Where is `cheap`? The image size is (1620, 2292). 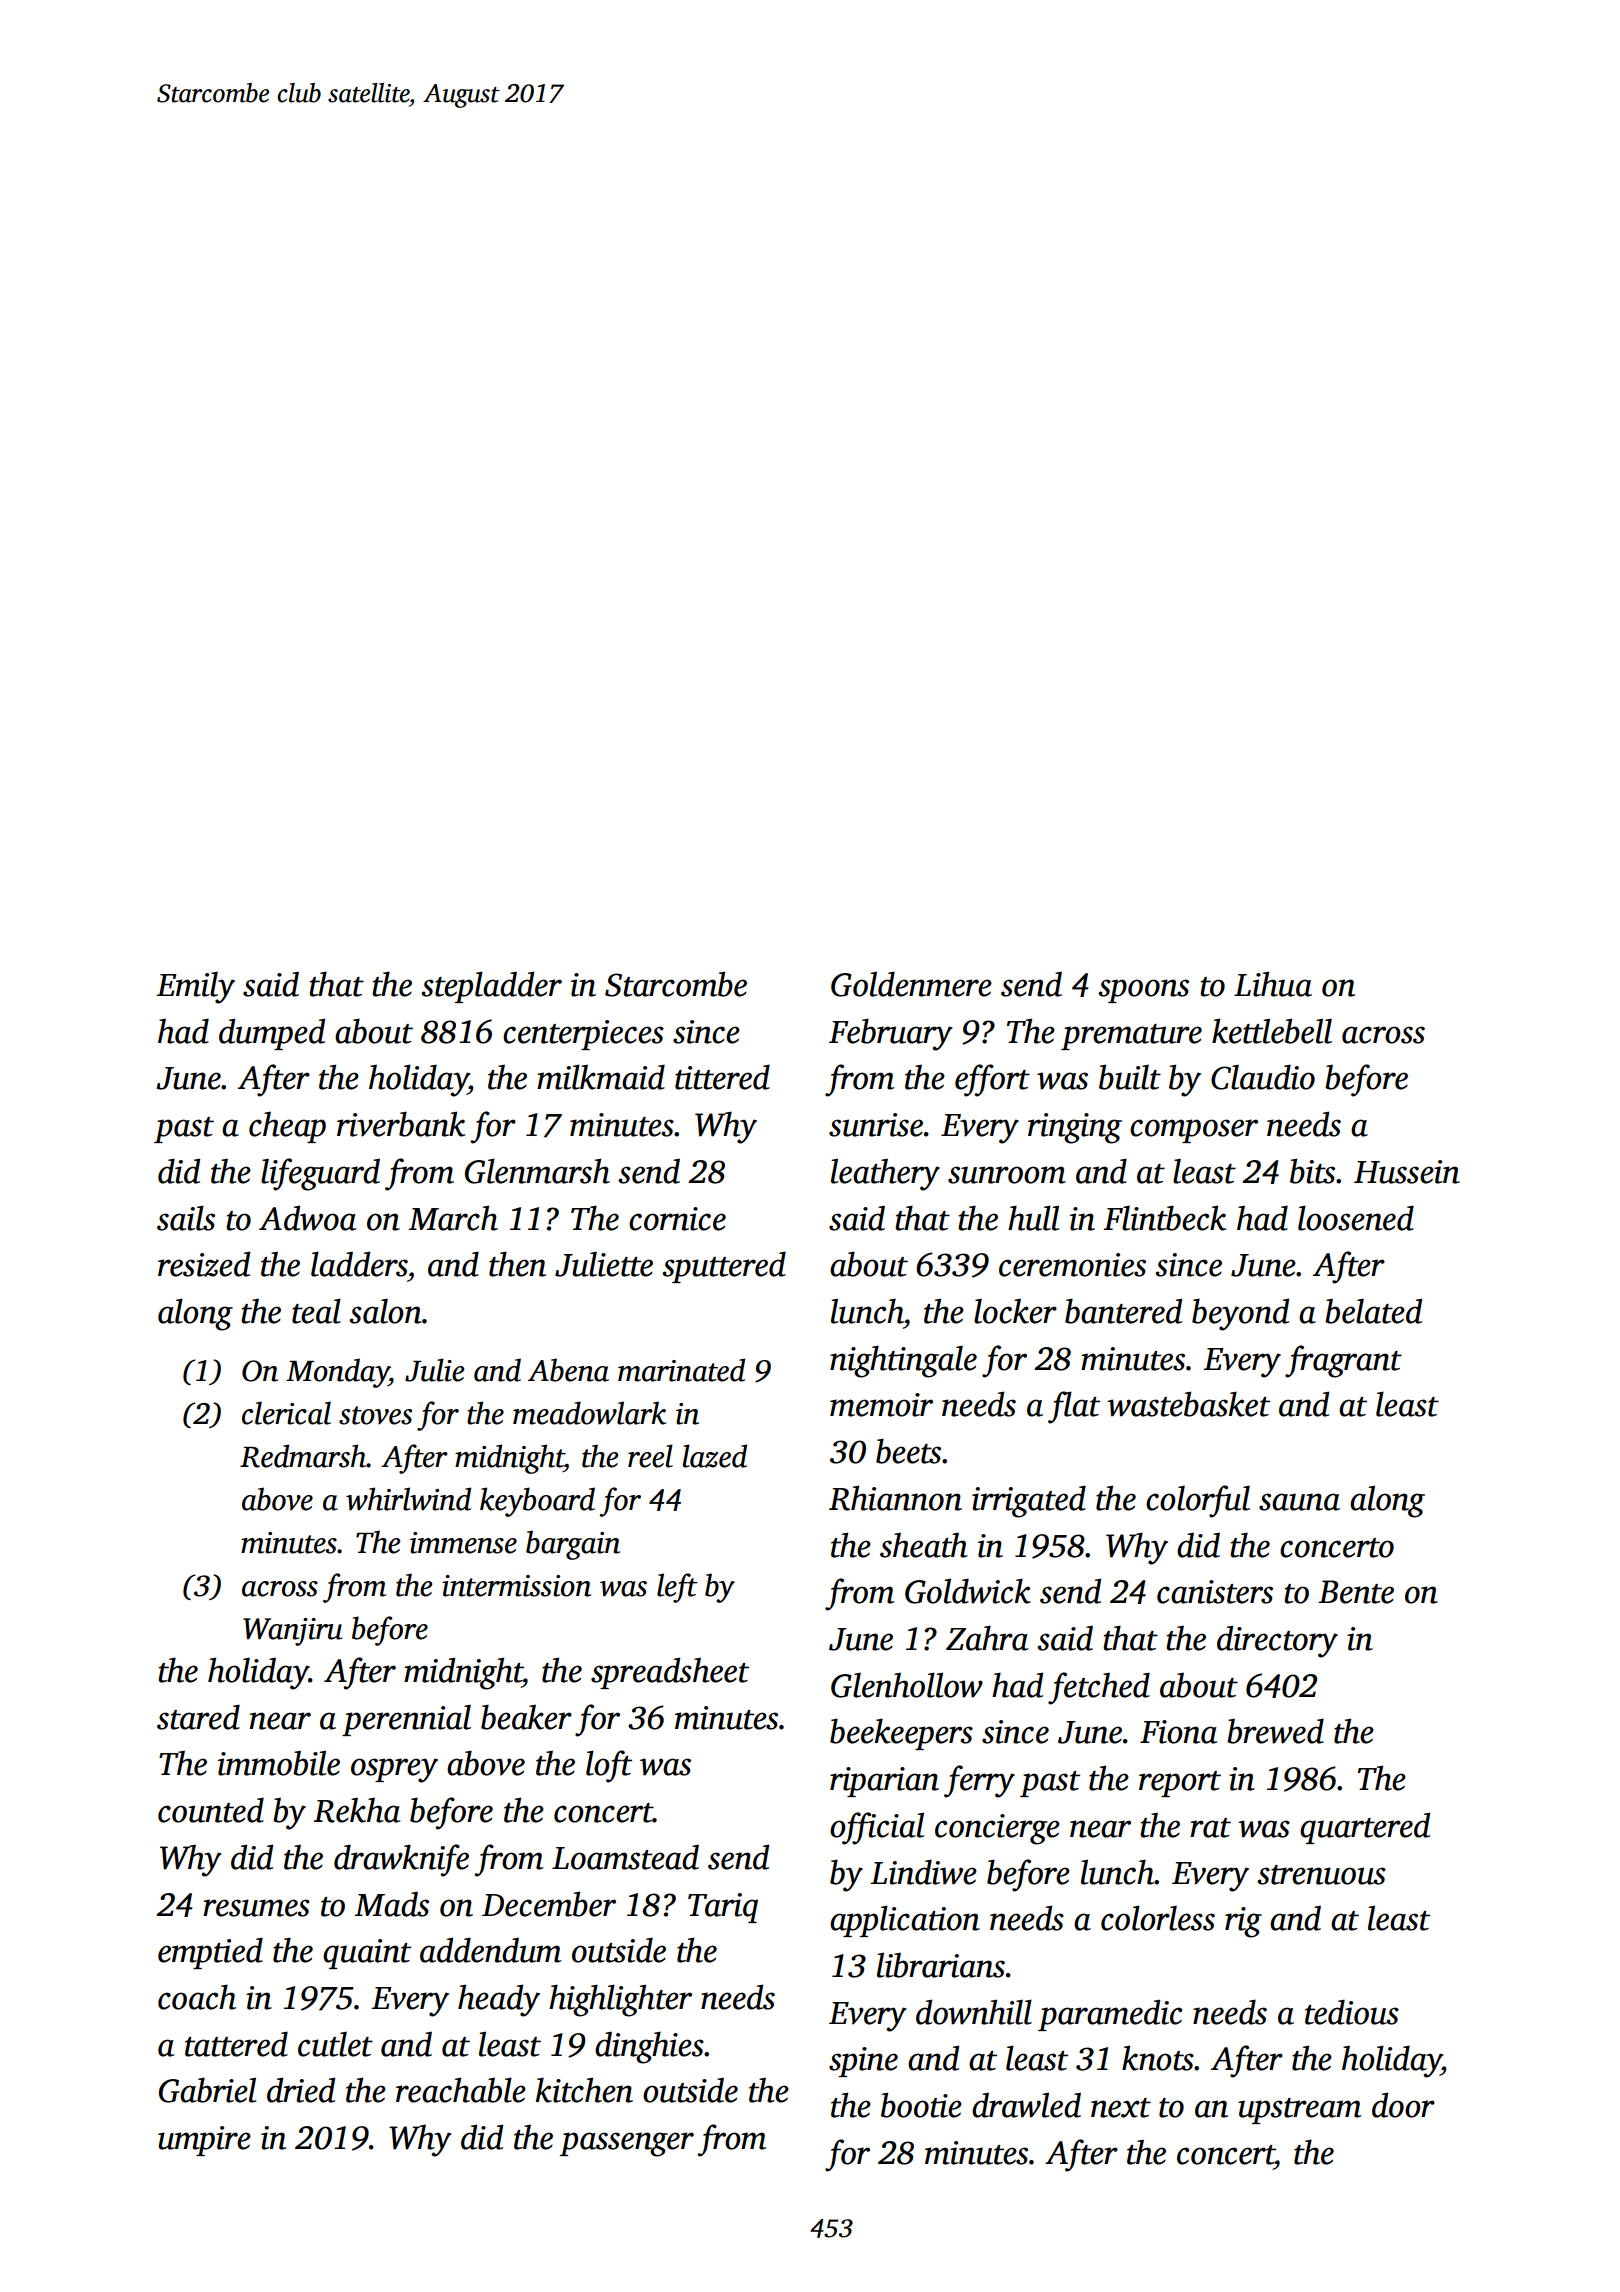
cheap is located at coordinates (287, 1127).
